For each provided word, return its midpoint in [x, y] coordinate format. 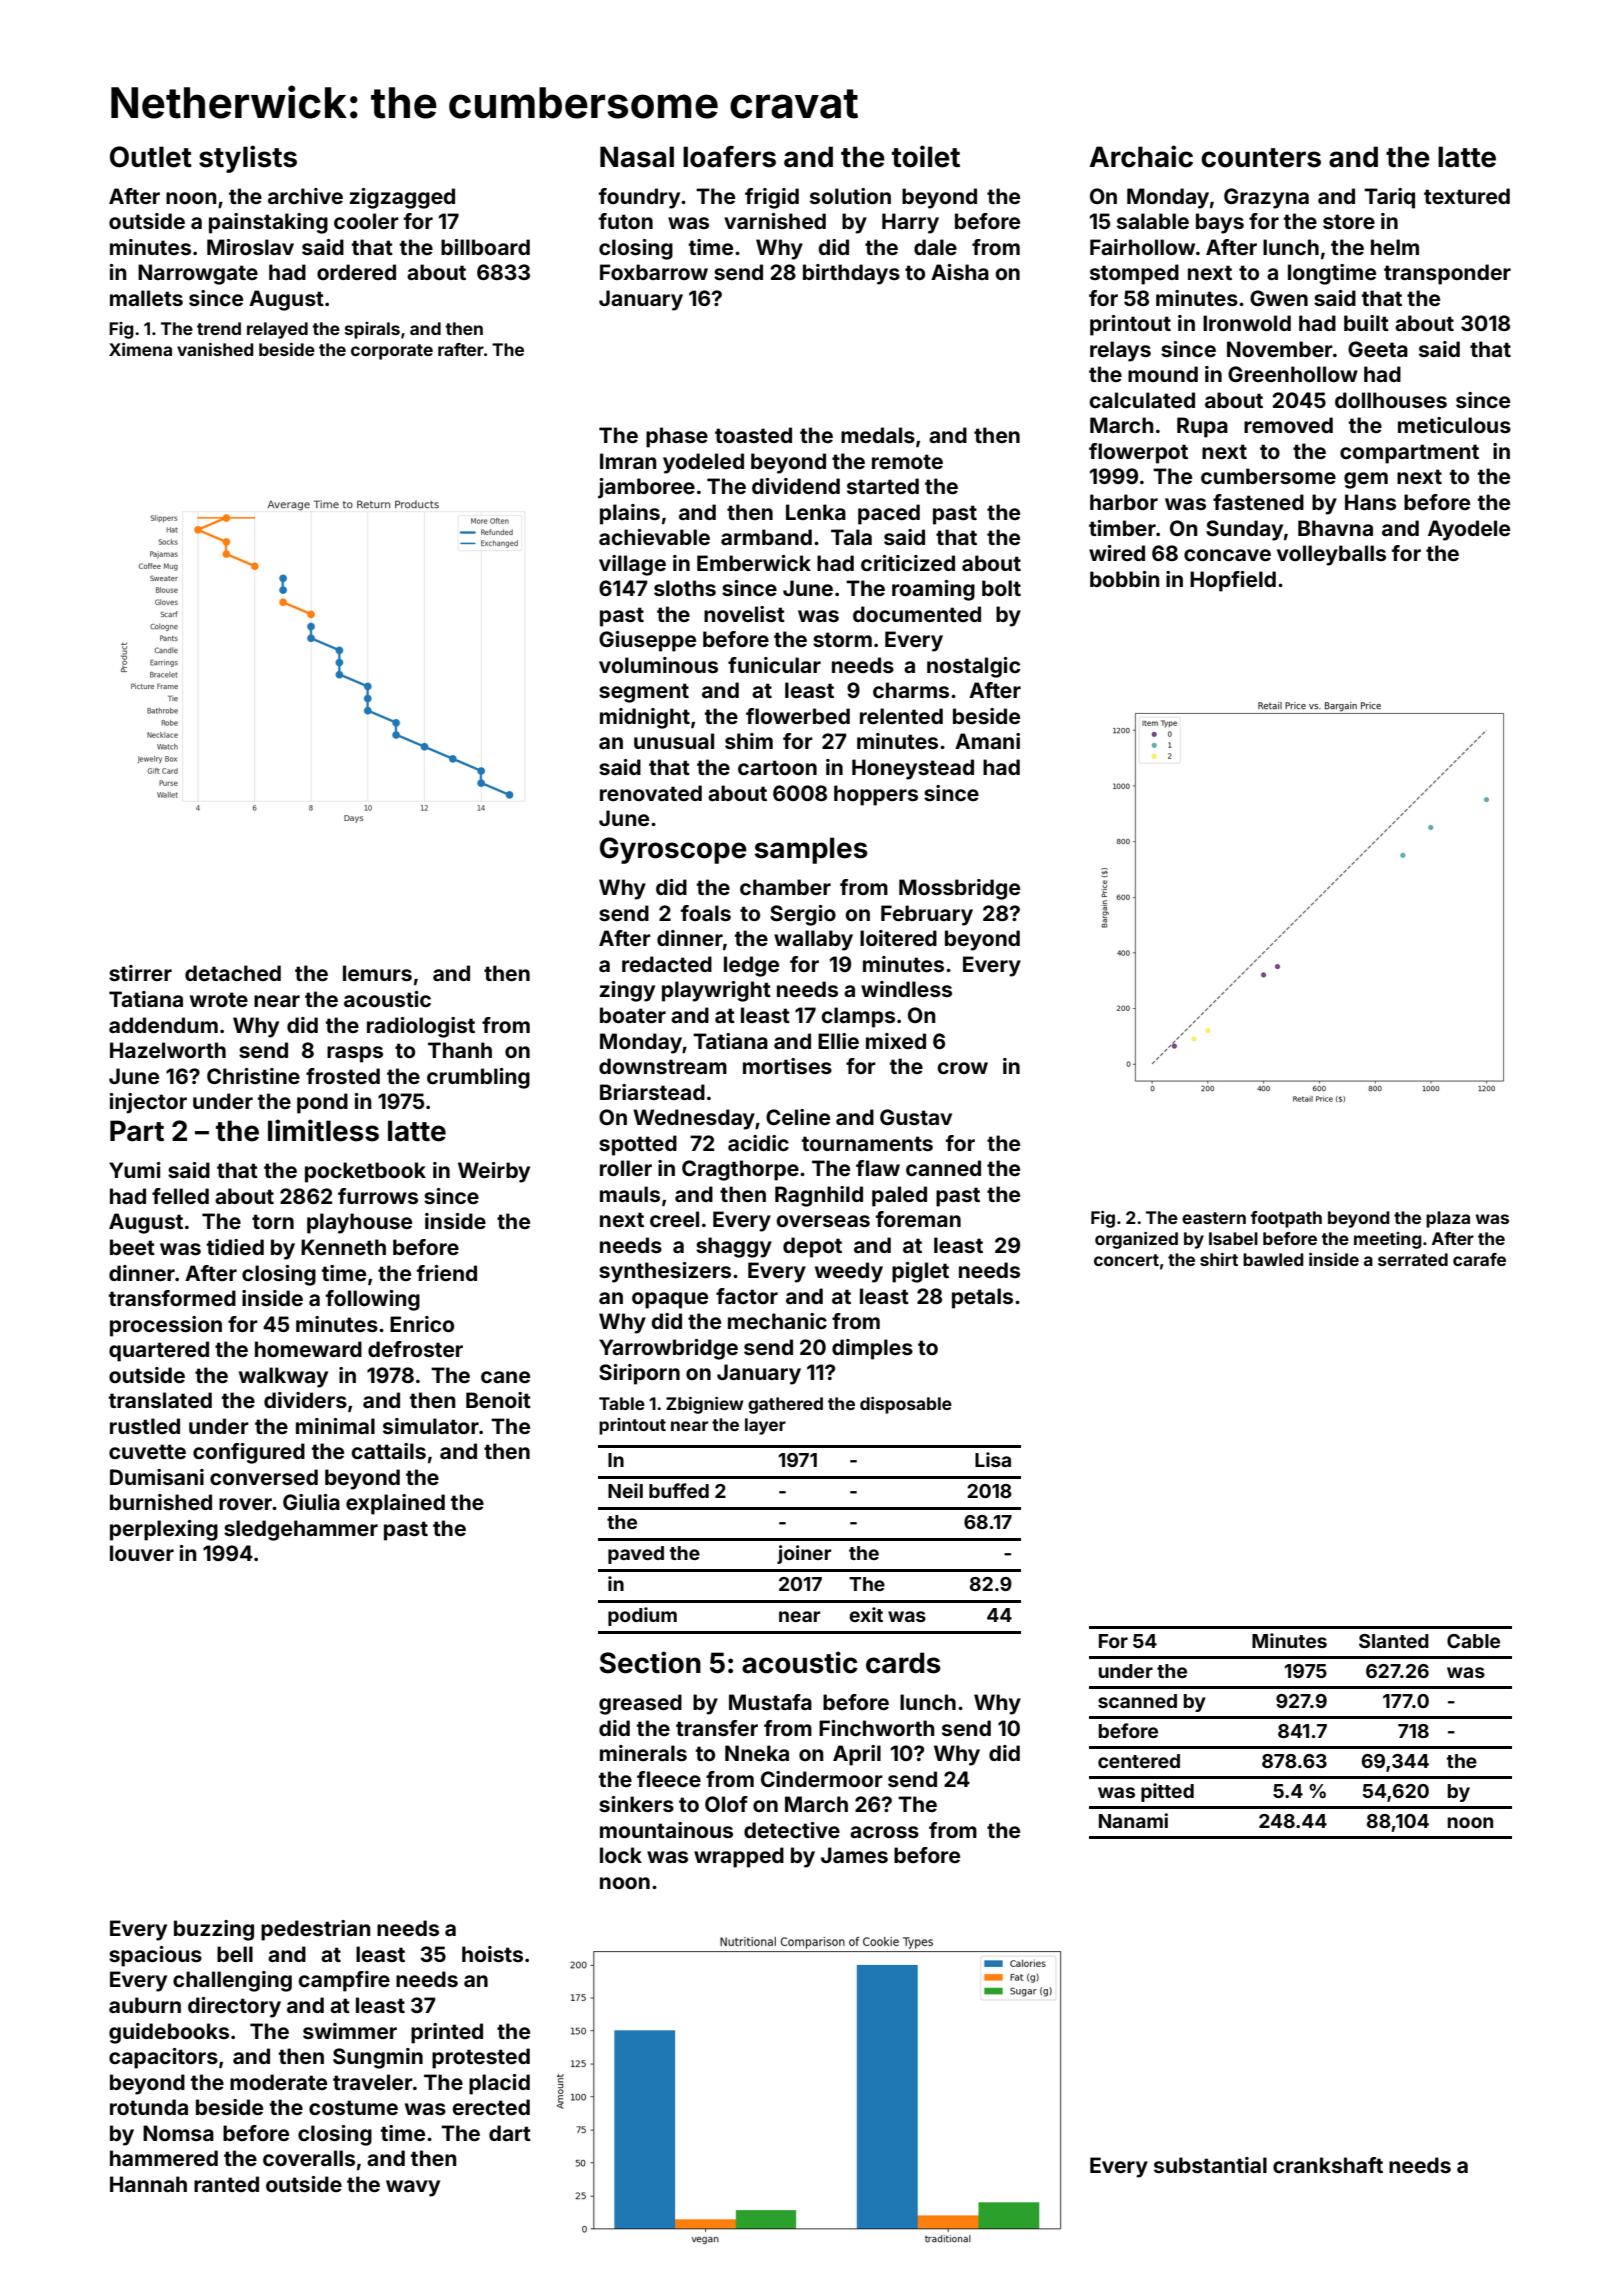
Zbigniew [704, 1405]
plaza [1448, 1219]
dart [510, 2133]
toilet [926, 156]
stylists [248, 159]
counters [1261, 158]
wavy [413, 2188]
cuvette [147, 1451]
